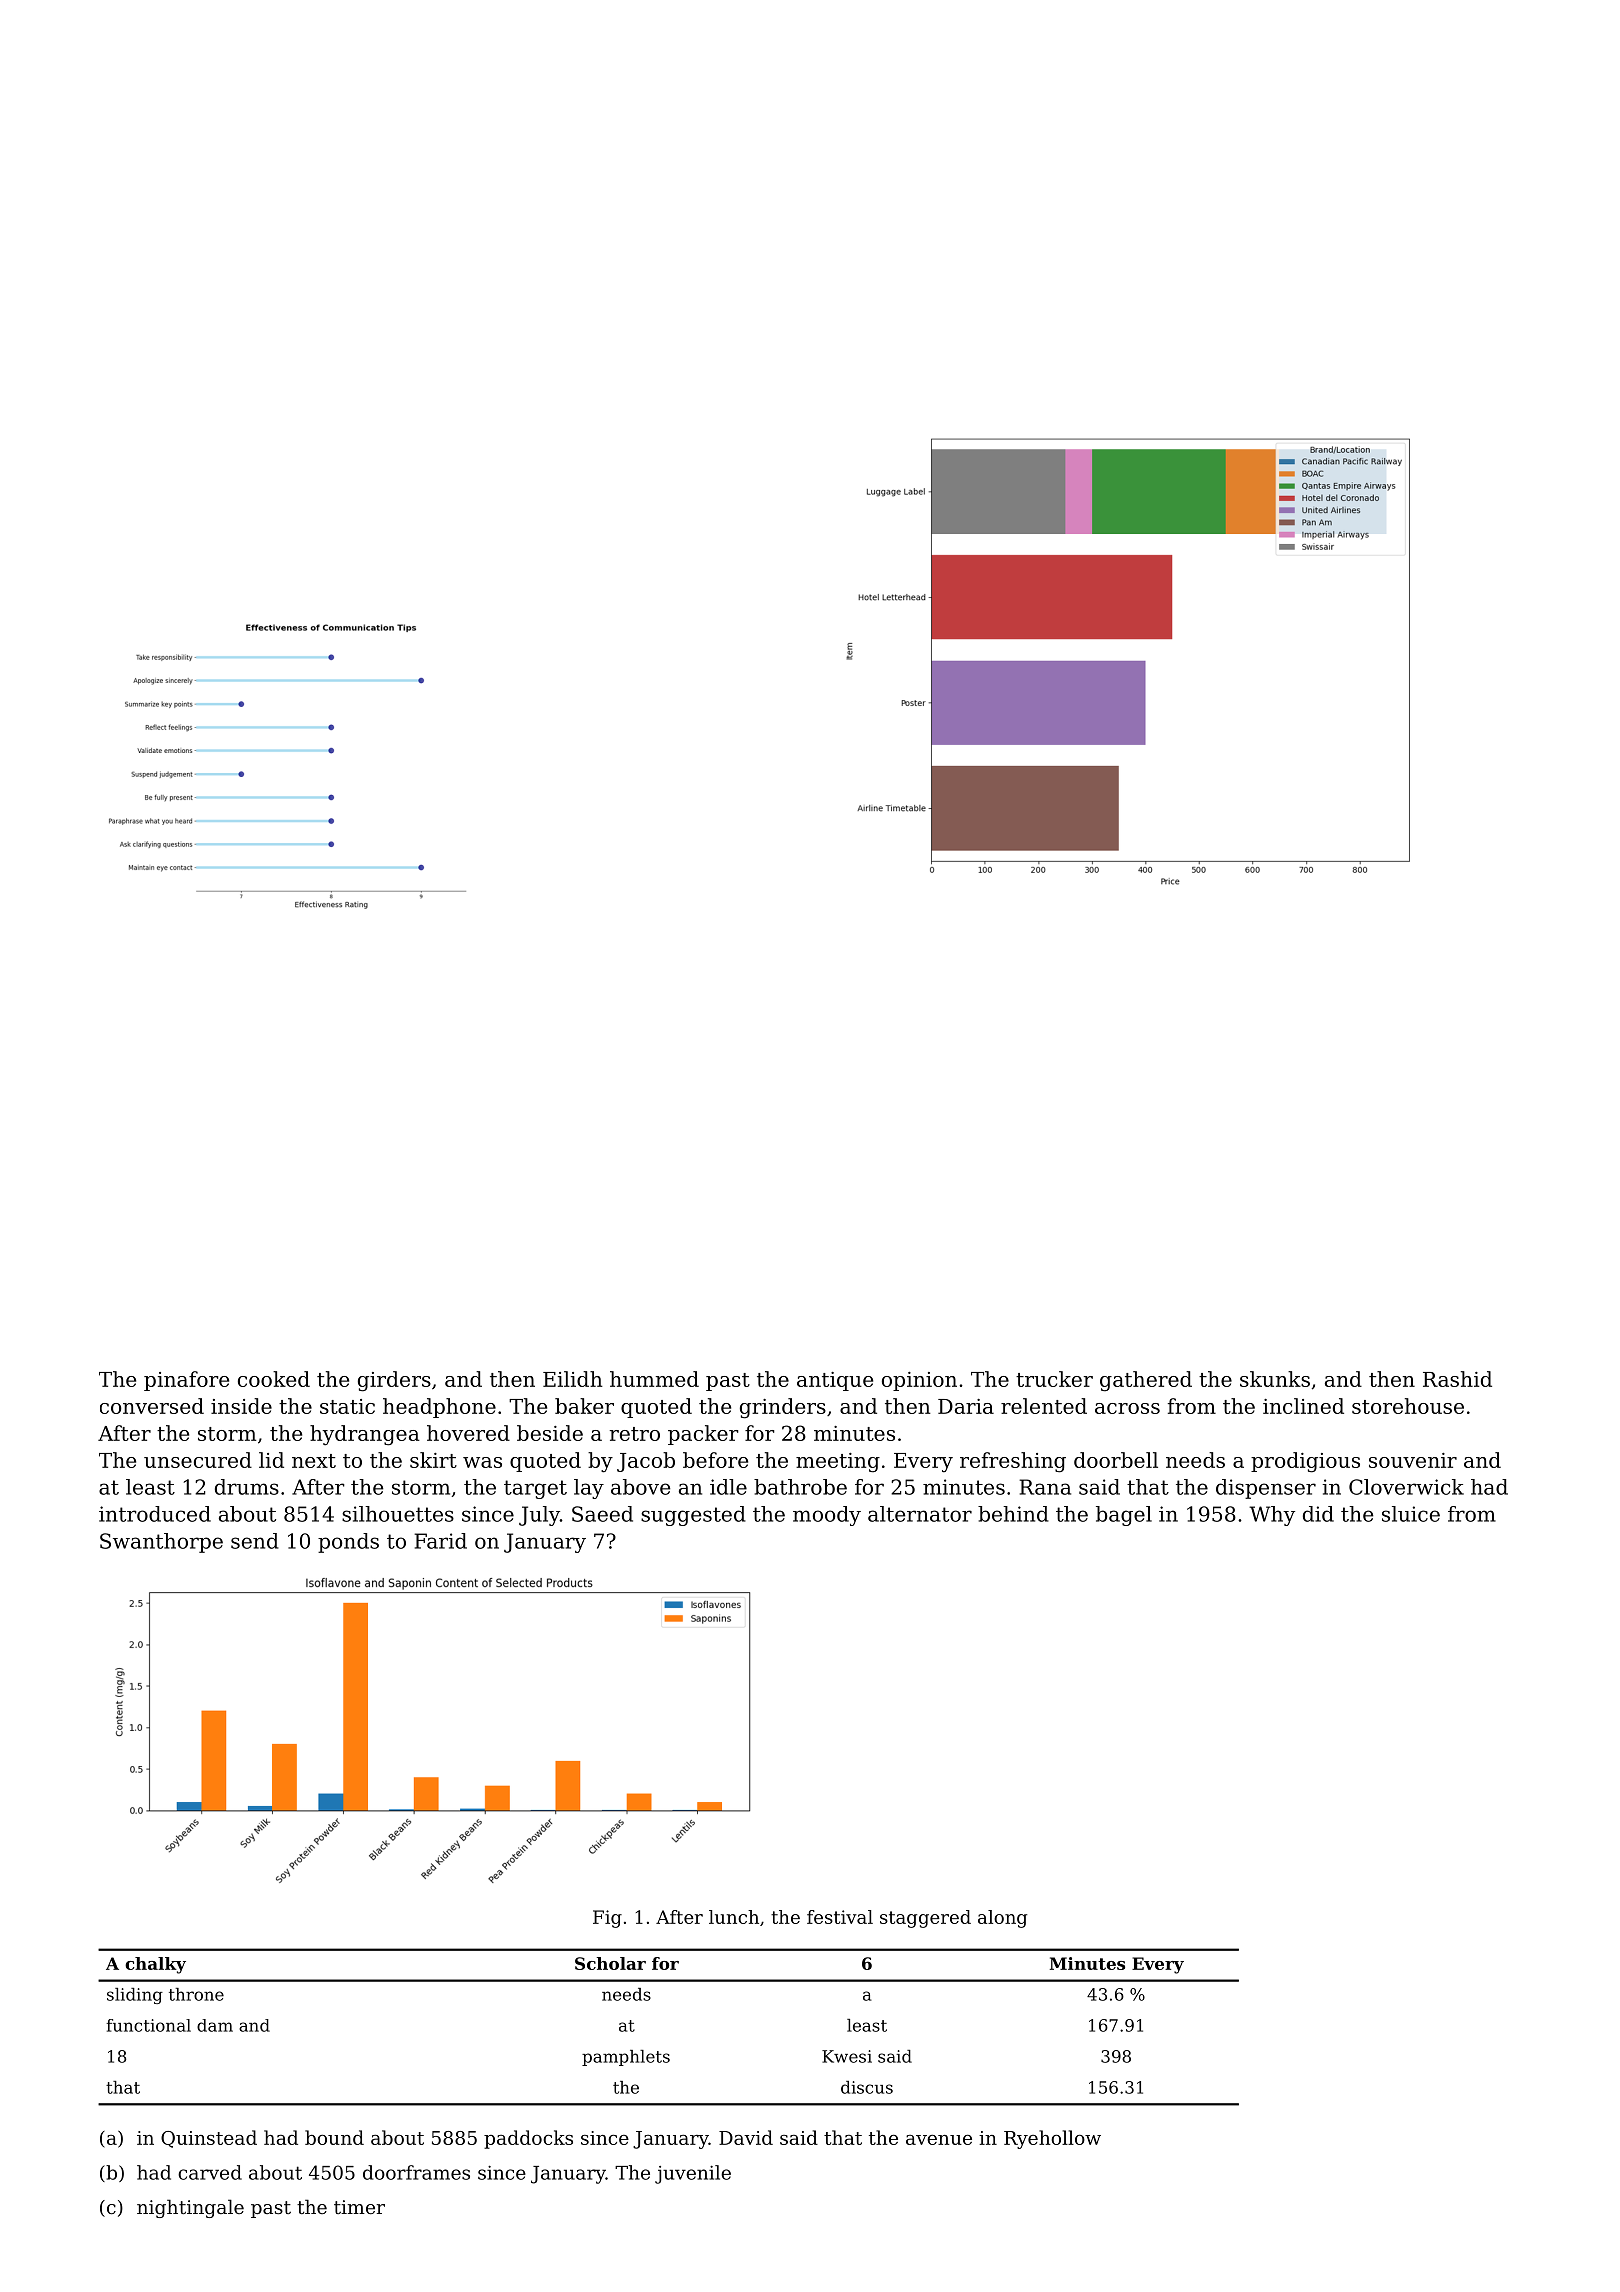 The image size is (1620, 2292). What do you see at coordinates (155, 1965) in the image?
I see `chalky` at bounding box center [155, 1965].
